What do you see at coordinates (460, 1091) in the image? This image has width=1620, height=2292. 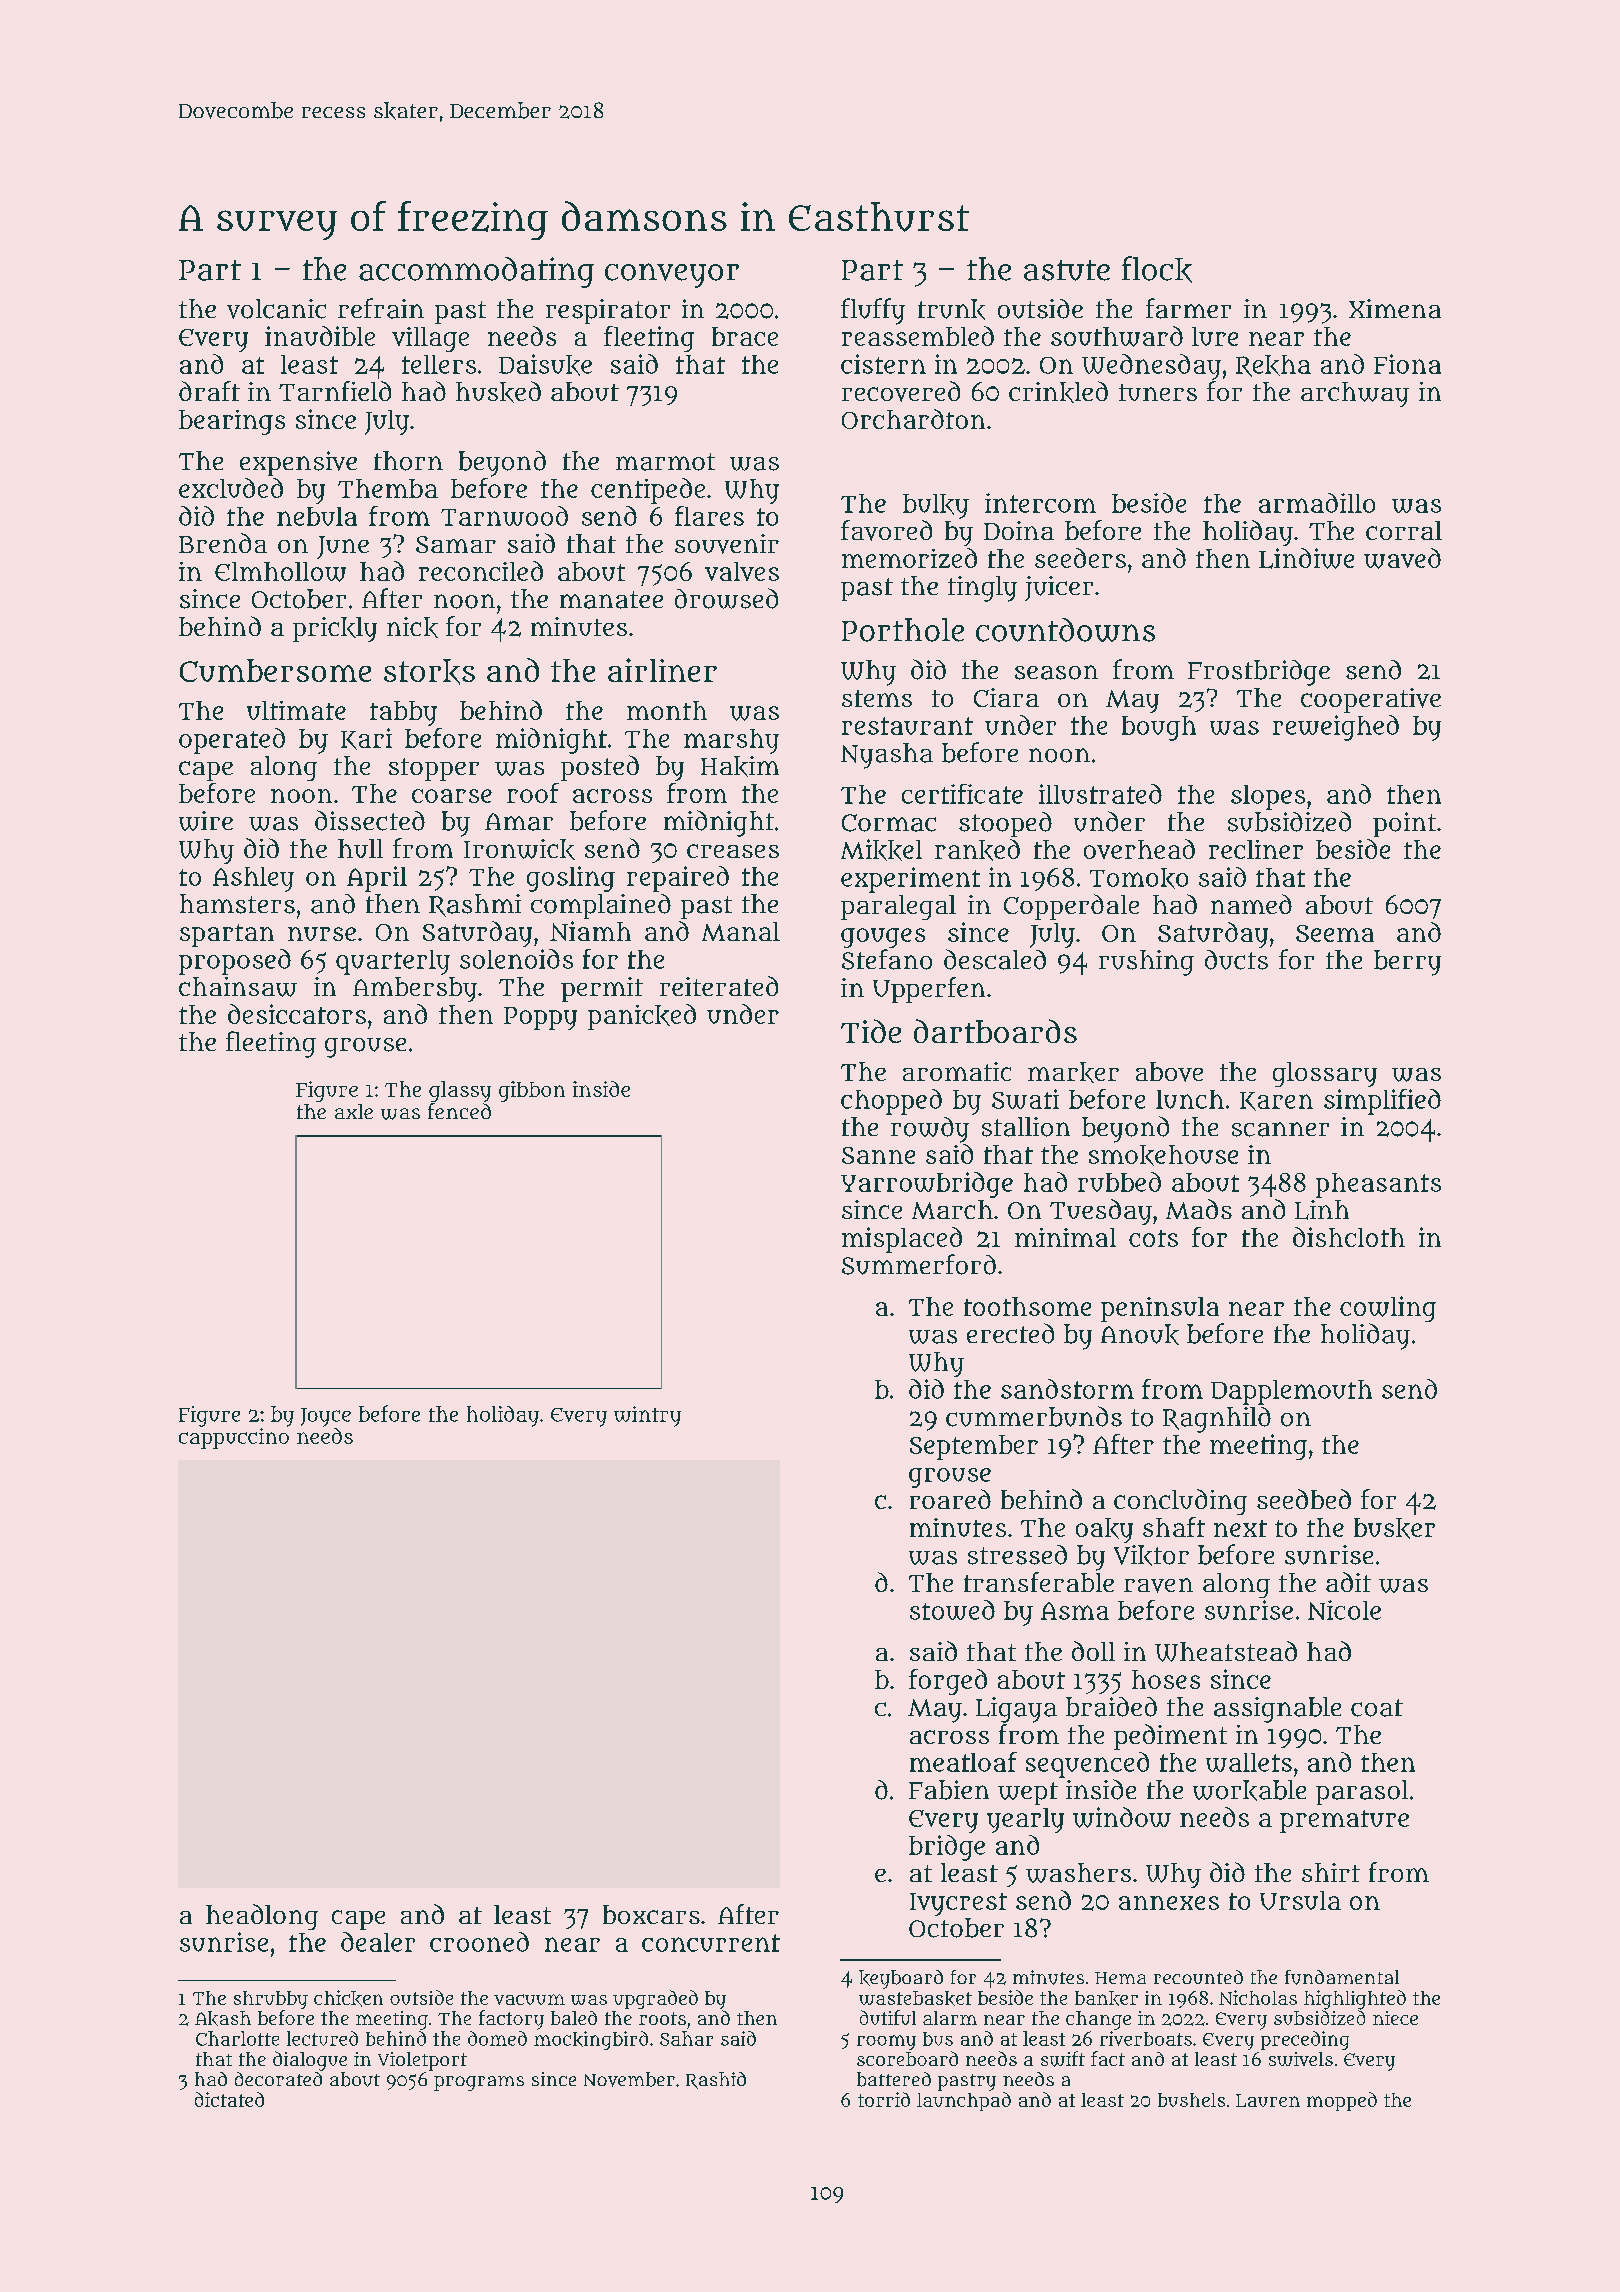 I see `glassy` at bounding box center [460, 1091].
